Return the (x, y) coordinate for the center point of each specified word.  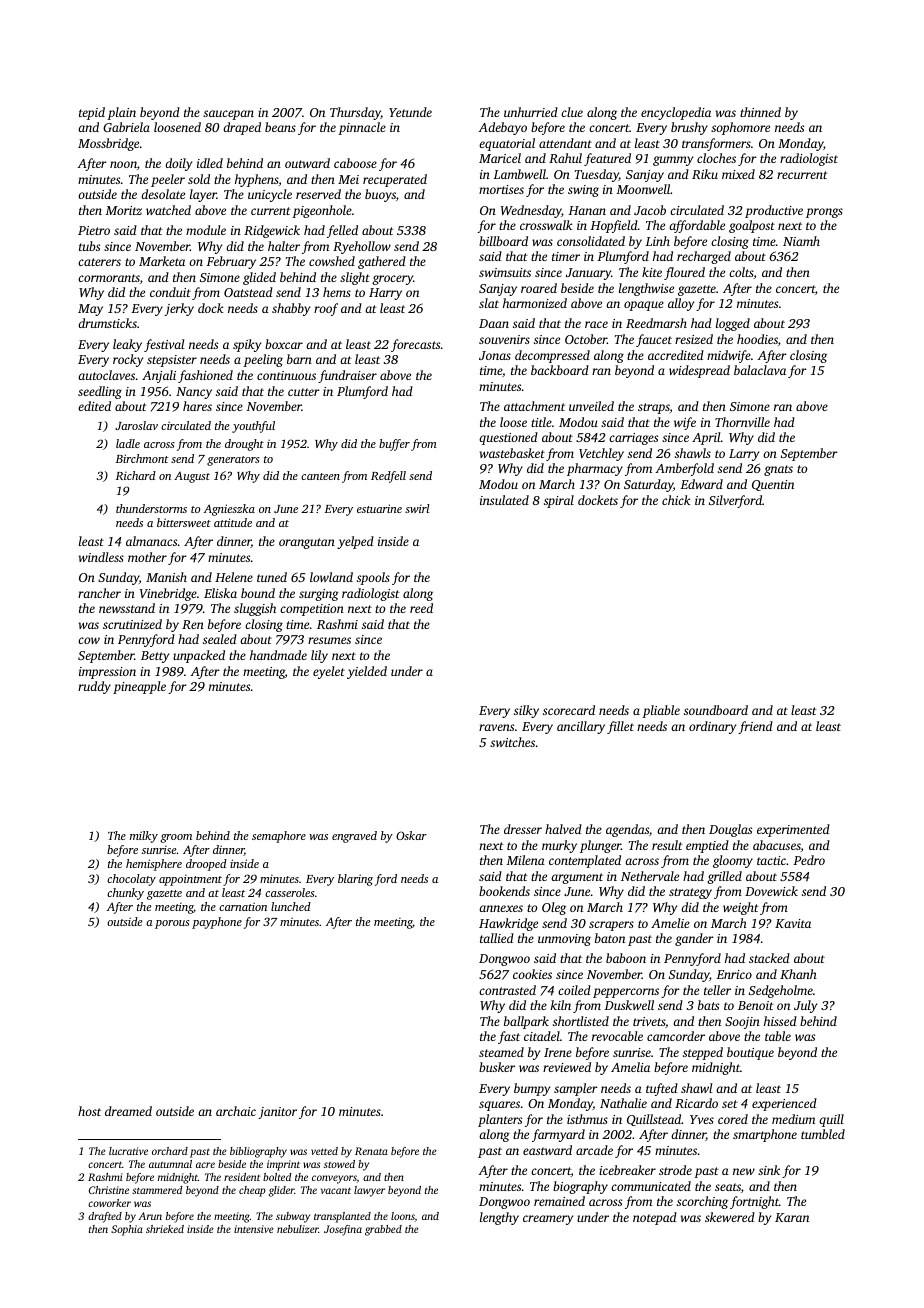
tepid (92, 113)
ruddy (94, 687)
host (89, 1111)
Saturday (648, 485)
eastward (547, 1150)
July (805, 1006)
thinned (760, 112)
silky (526, 711)
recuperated (395, 180)
